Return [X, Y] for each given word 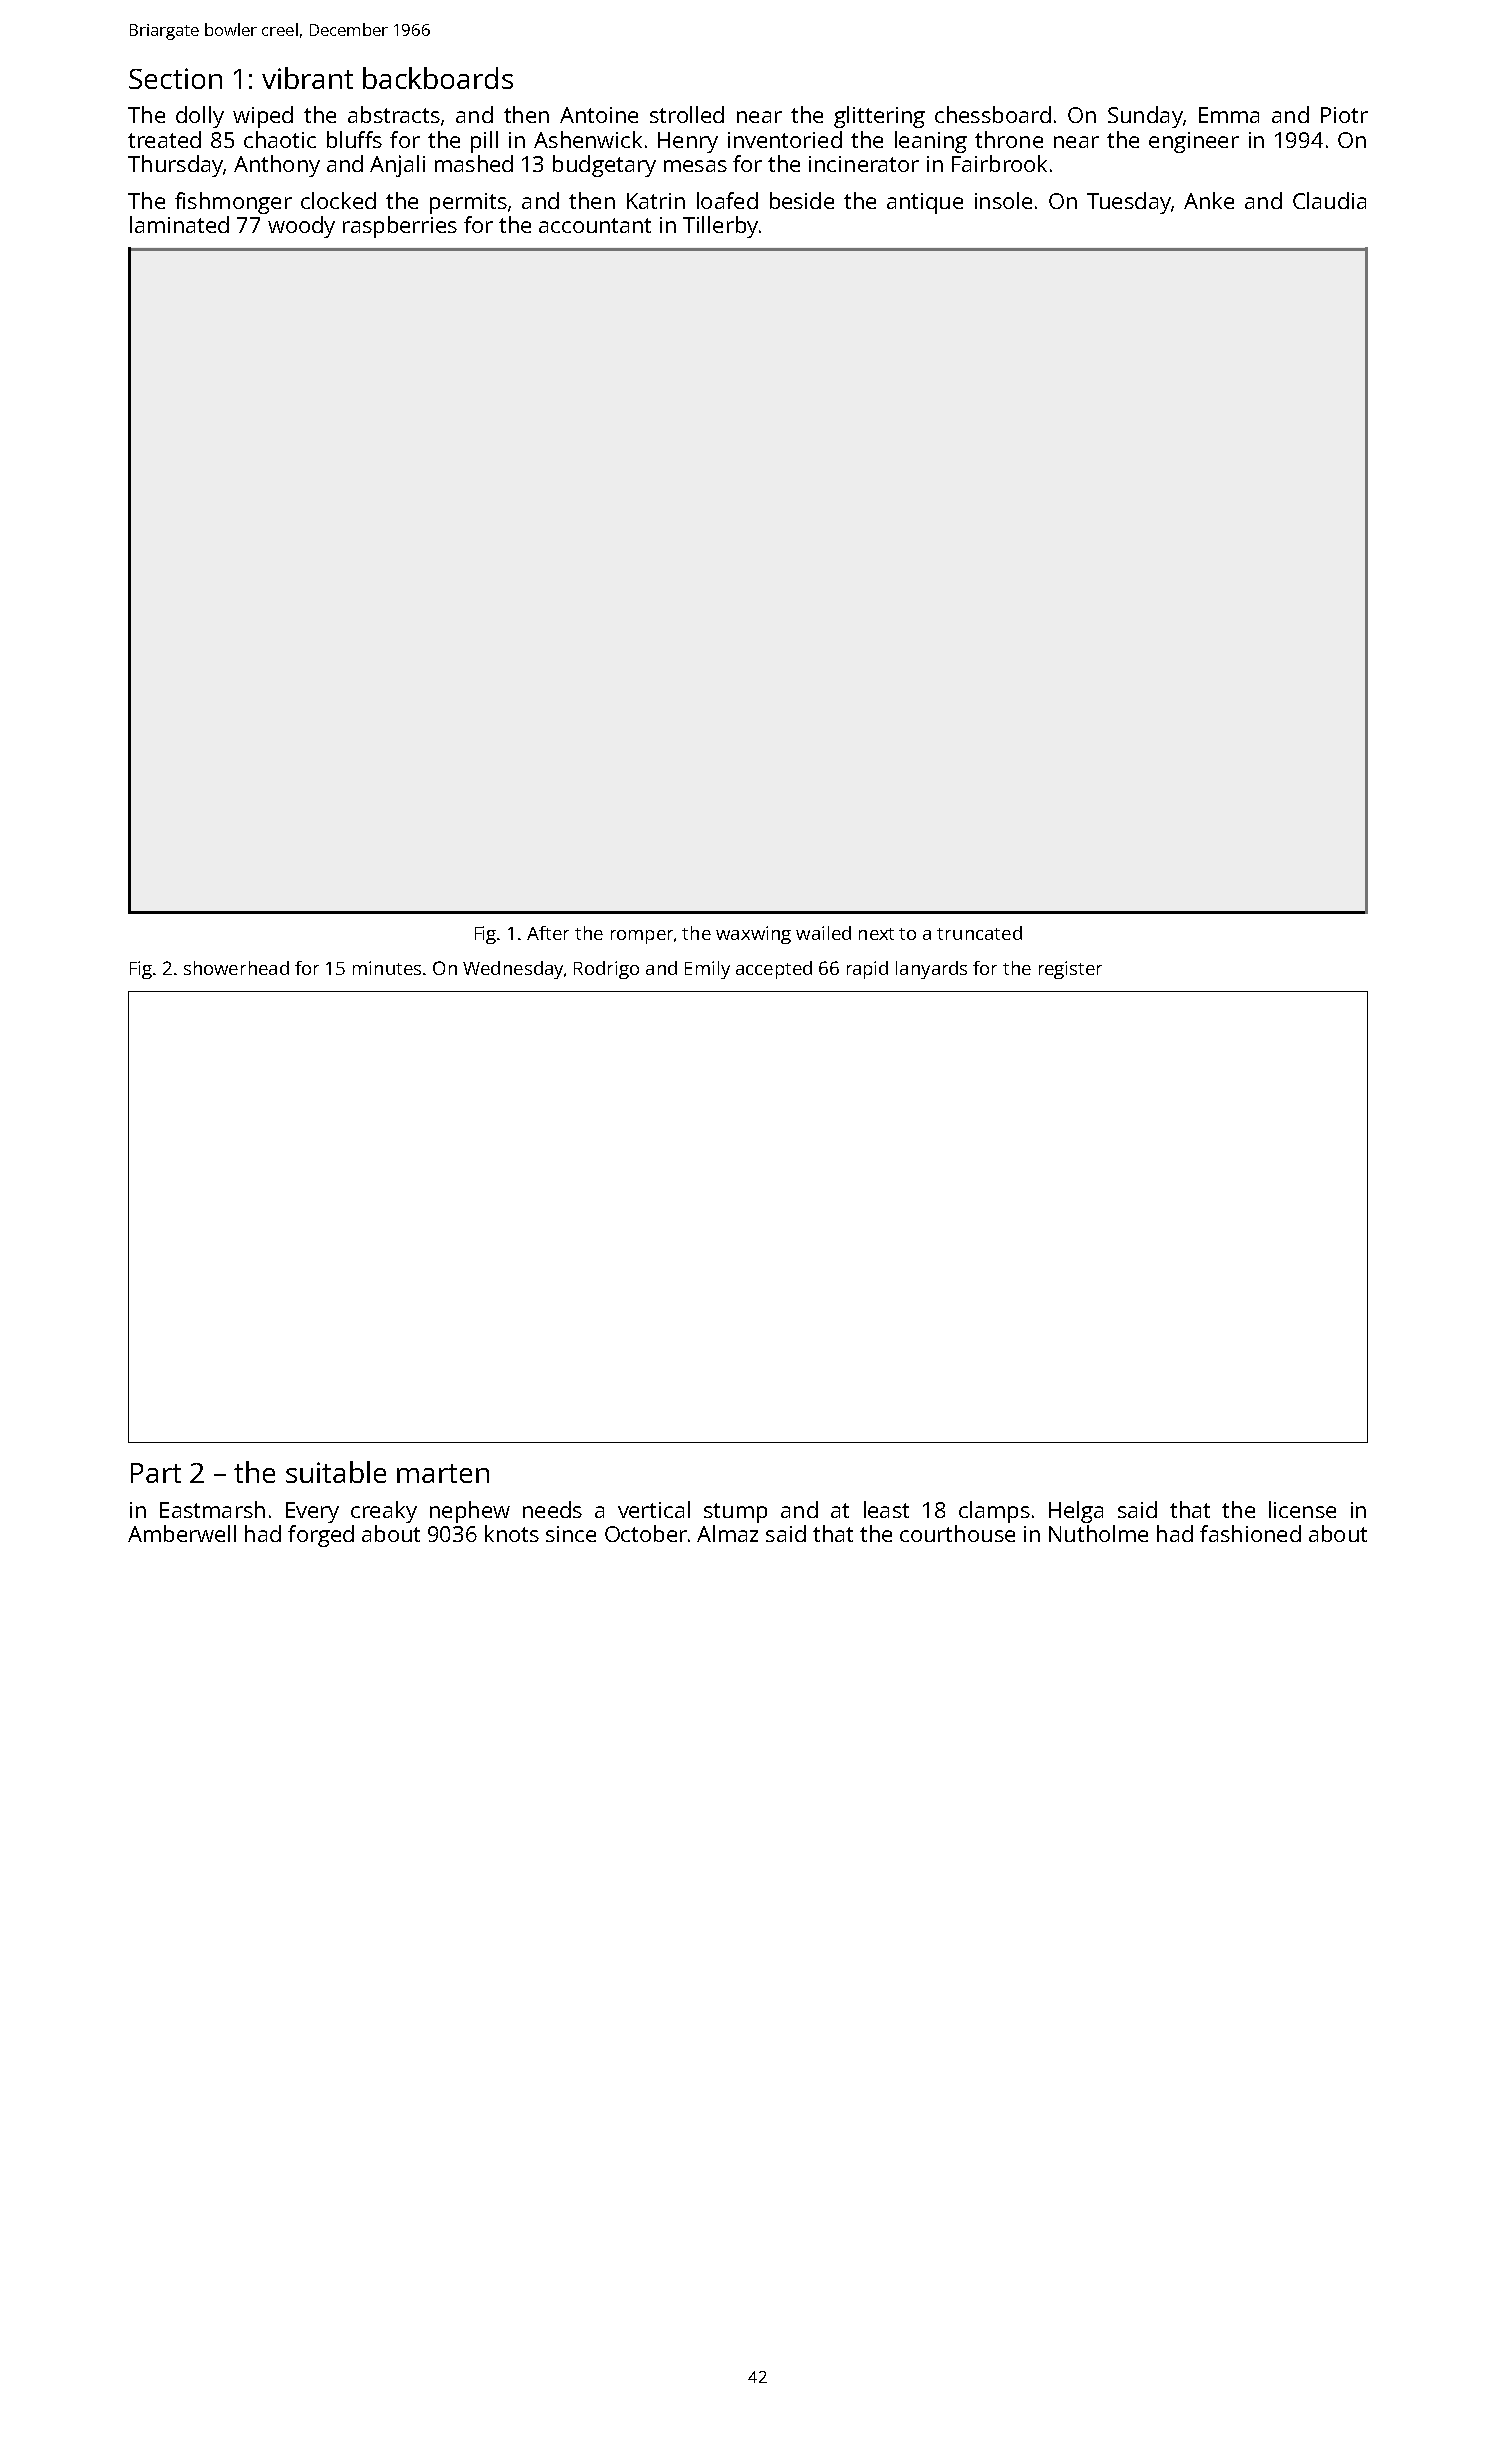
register [1070, 970]
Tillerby [720, 227]
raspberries [400, 227]
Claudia [1329, 200]
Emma [1229, 115]
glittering [879, 117]
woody [301, 227]
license [1302, 1509]
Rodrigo [606, 970]
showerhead [236, 968]
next [876, 934]
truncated [979, 933]
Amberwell [182, 1533]
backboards [438, 78]
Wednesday [513, 970]
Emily [707, 970]
